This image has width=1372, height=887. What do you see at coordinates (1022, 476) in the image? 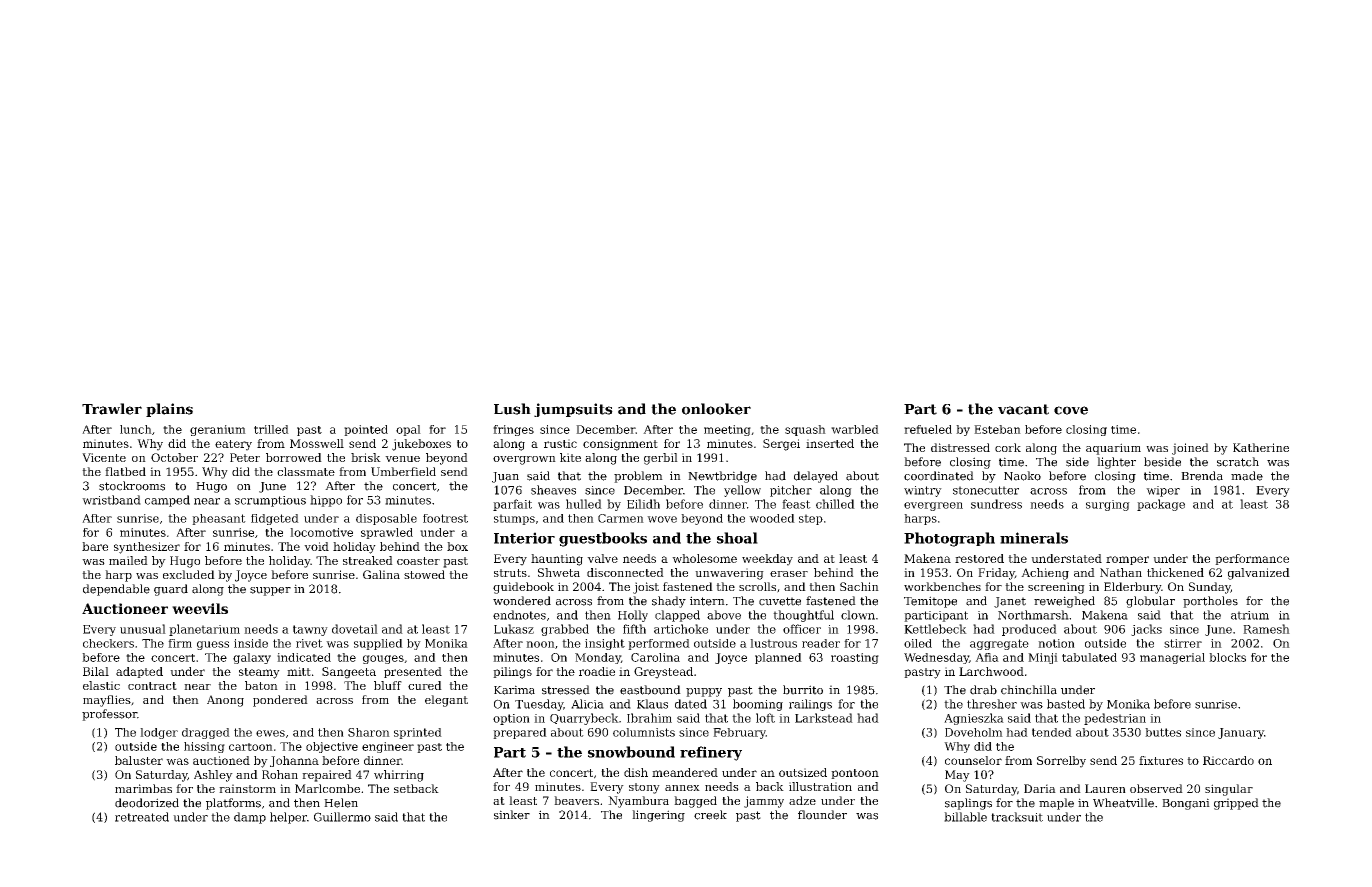
I see `Naoko` at bounding box center [1022, 476].
